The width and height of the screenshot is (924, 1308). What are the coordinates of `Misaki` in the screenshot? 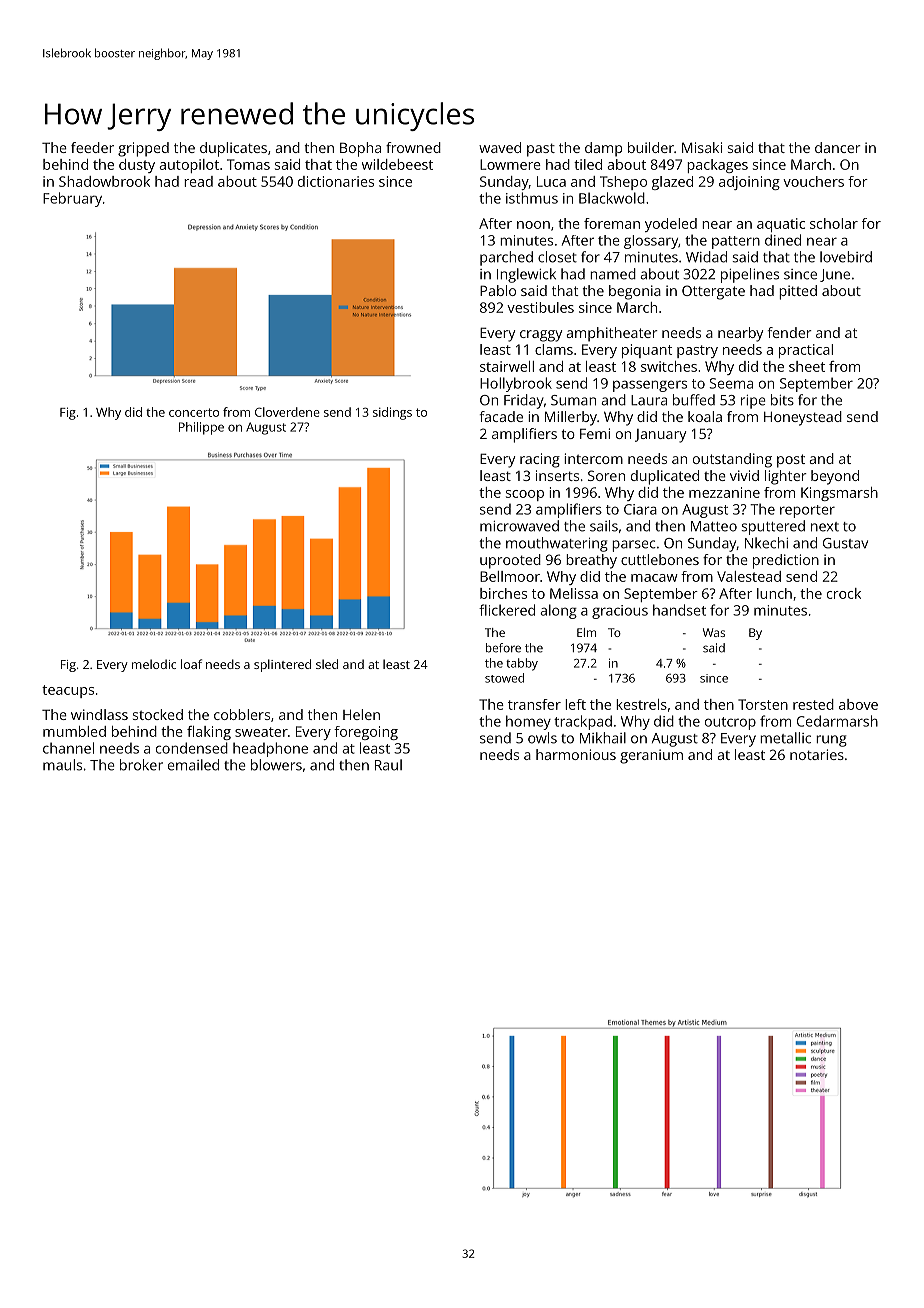 It's located at (702, 147).
